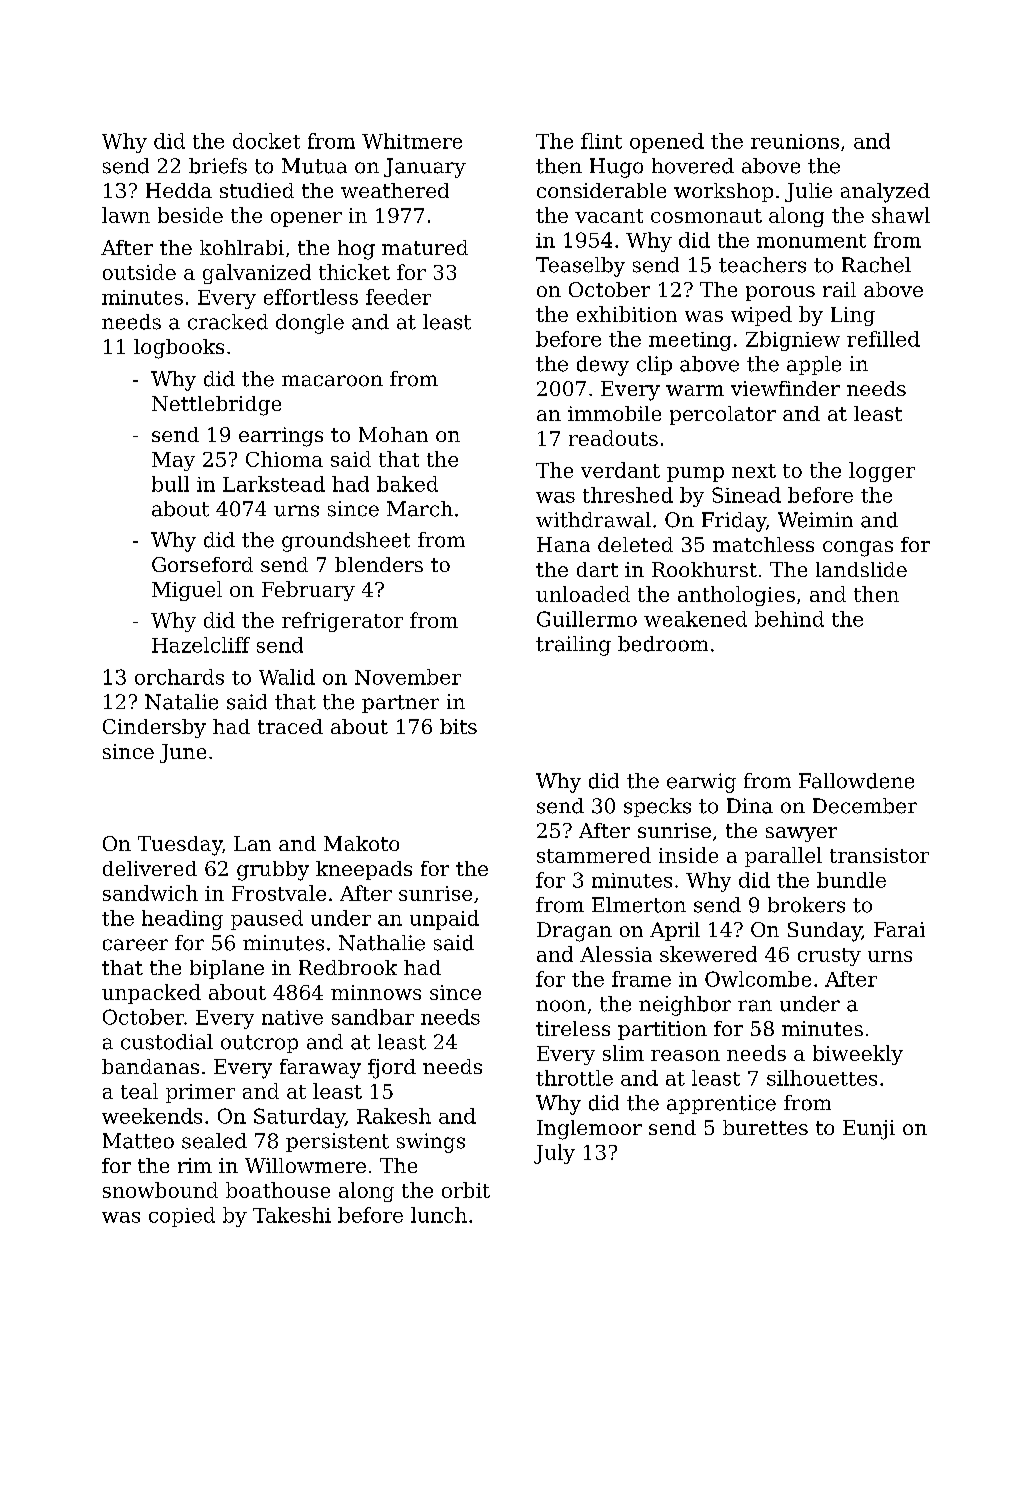  Describe the element at coordinates (182, 1217) in the document. I see `copied` at that location.
